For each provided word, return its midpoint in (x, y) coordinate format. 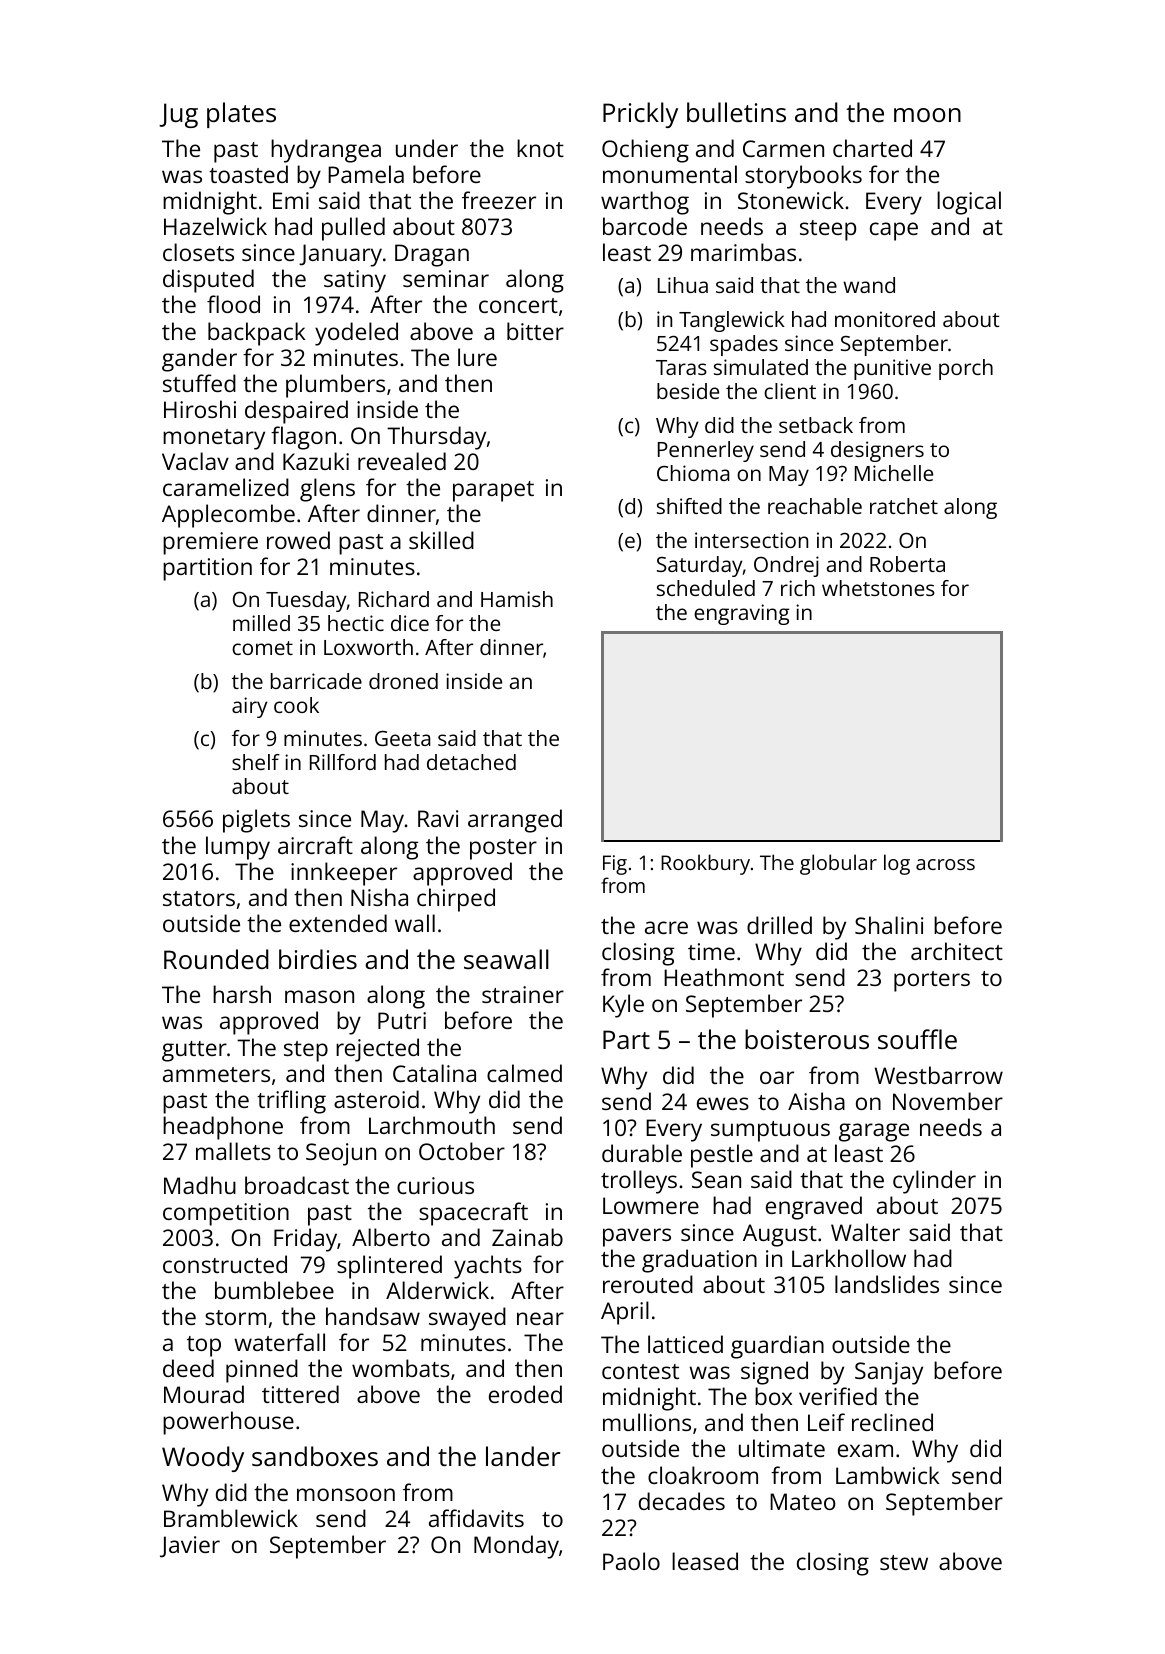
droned (403, 681)
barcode (645, 226)
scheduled (706, 588)
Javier (190, 1547)
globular (838, 864)
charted (872, 148)
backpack (256, 334)
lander (523, 1456)
